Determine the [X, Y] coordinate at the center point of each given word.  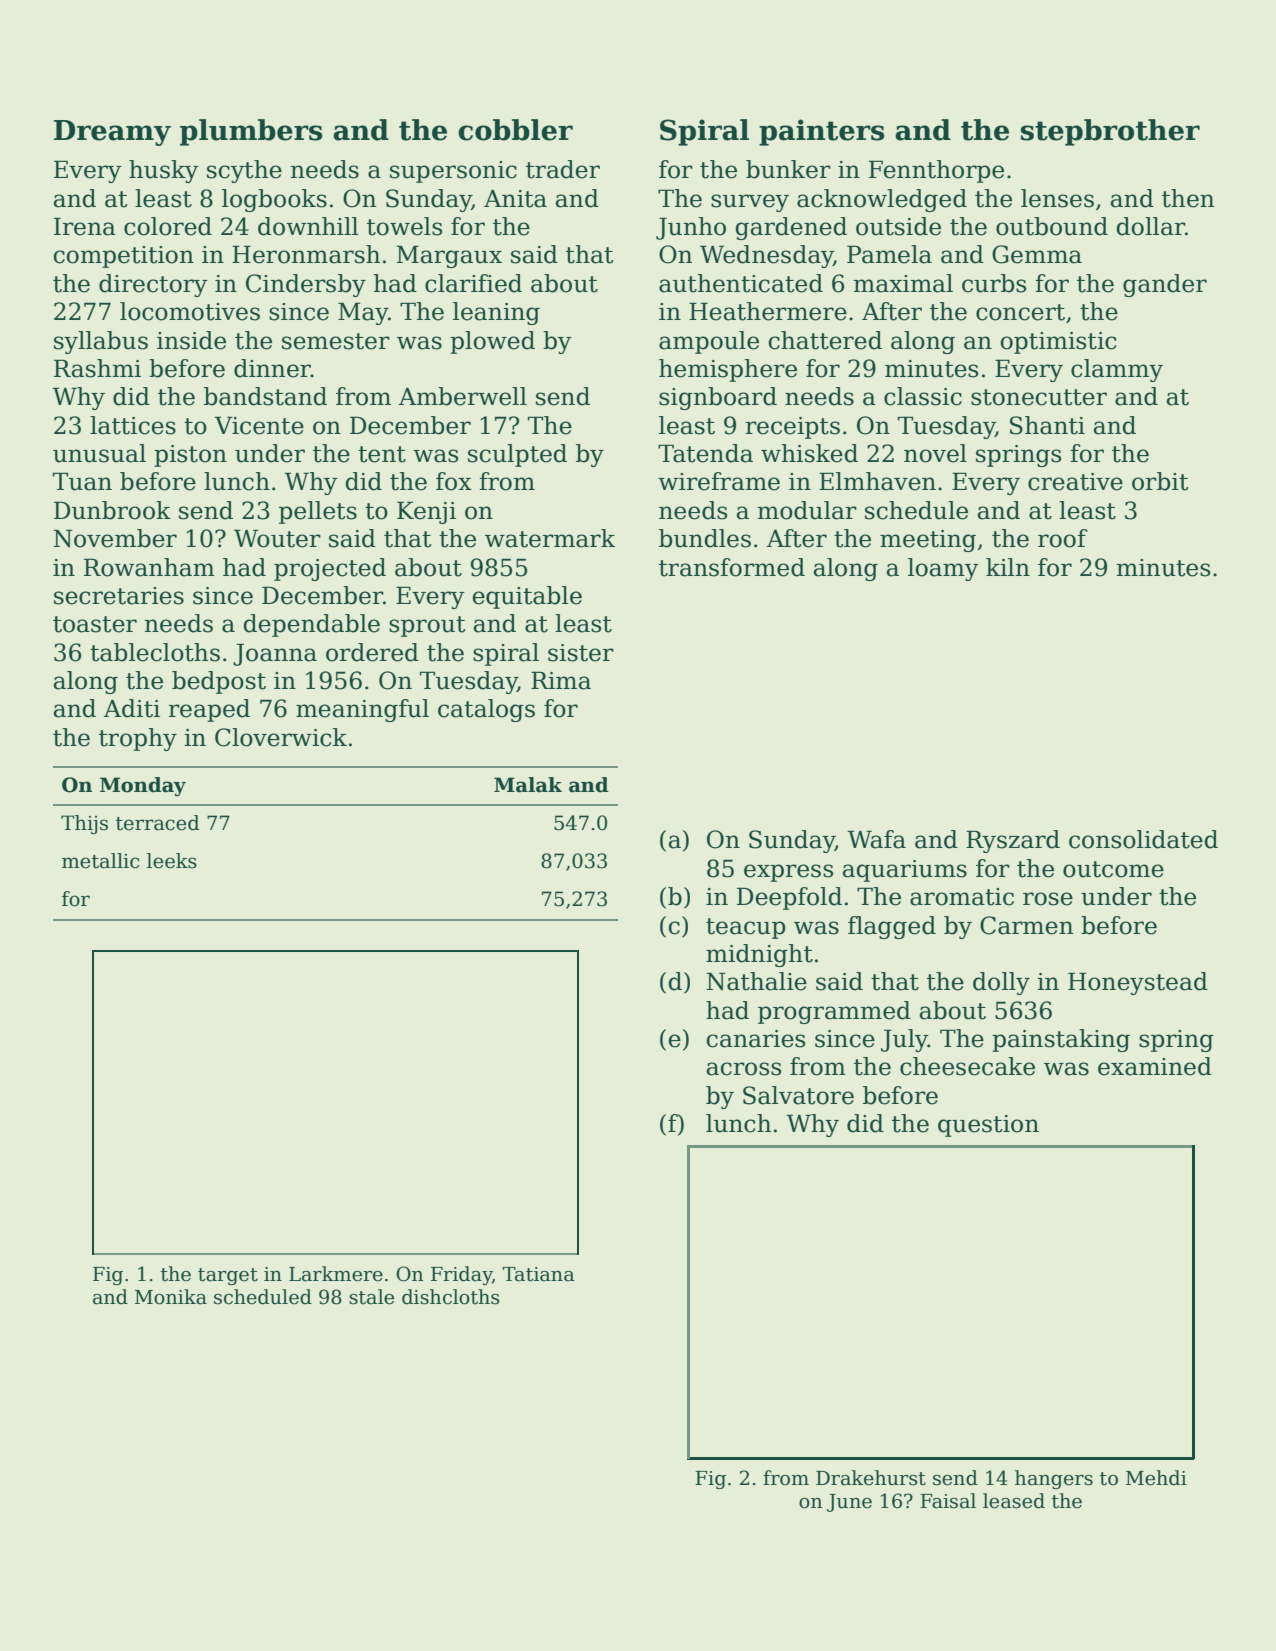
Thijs [84, 825]
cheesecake [967, 1066]
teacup [746, 928]
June [849, 1503]
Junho [691, 228]
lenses [1057, 198]
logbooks [274, 200]
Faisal [948, 1501]
